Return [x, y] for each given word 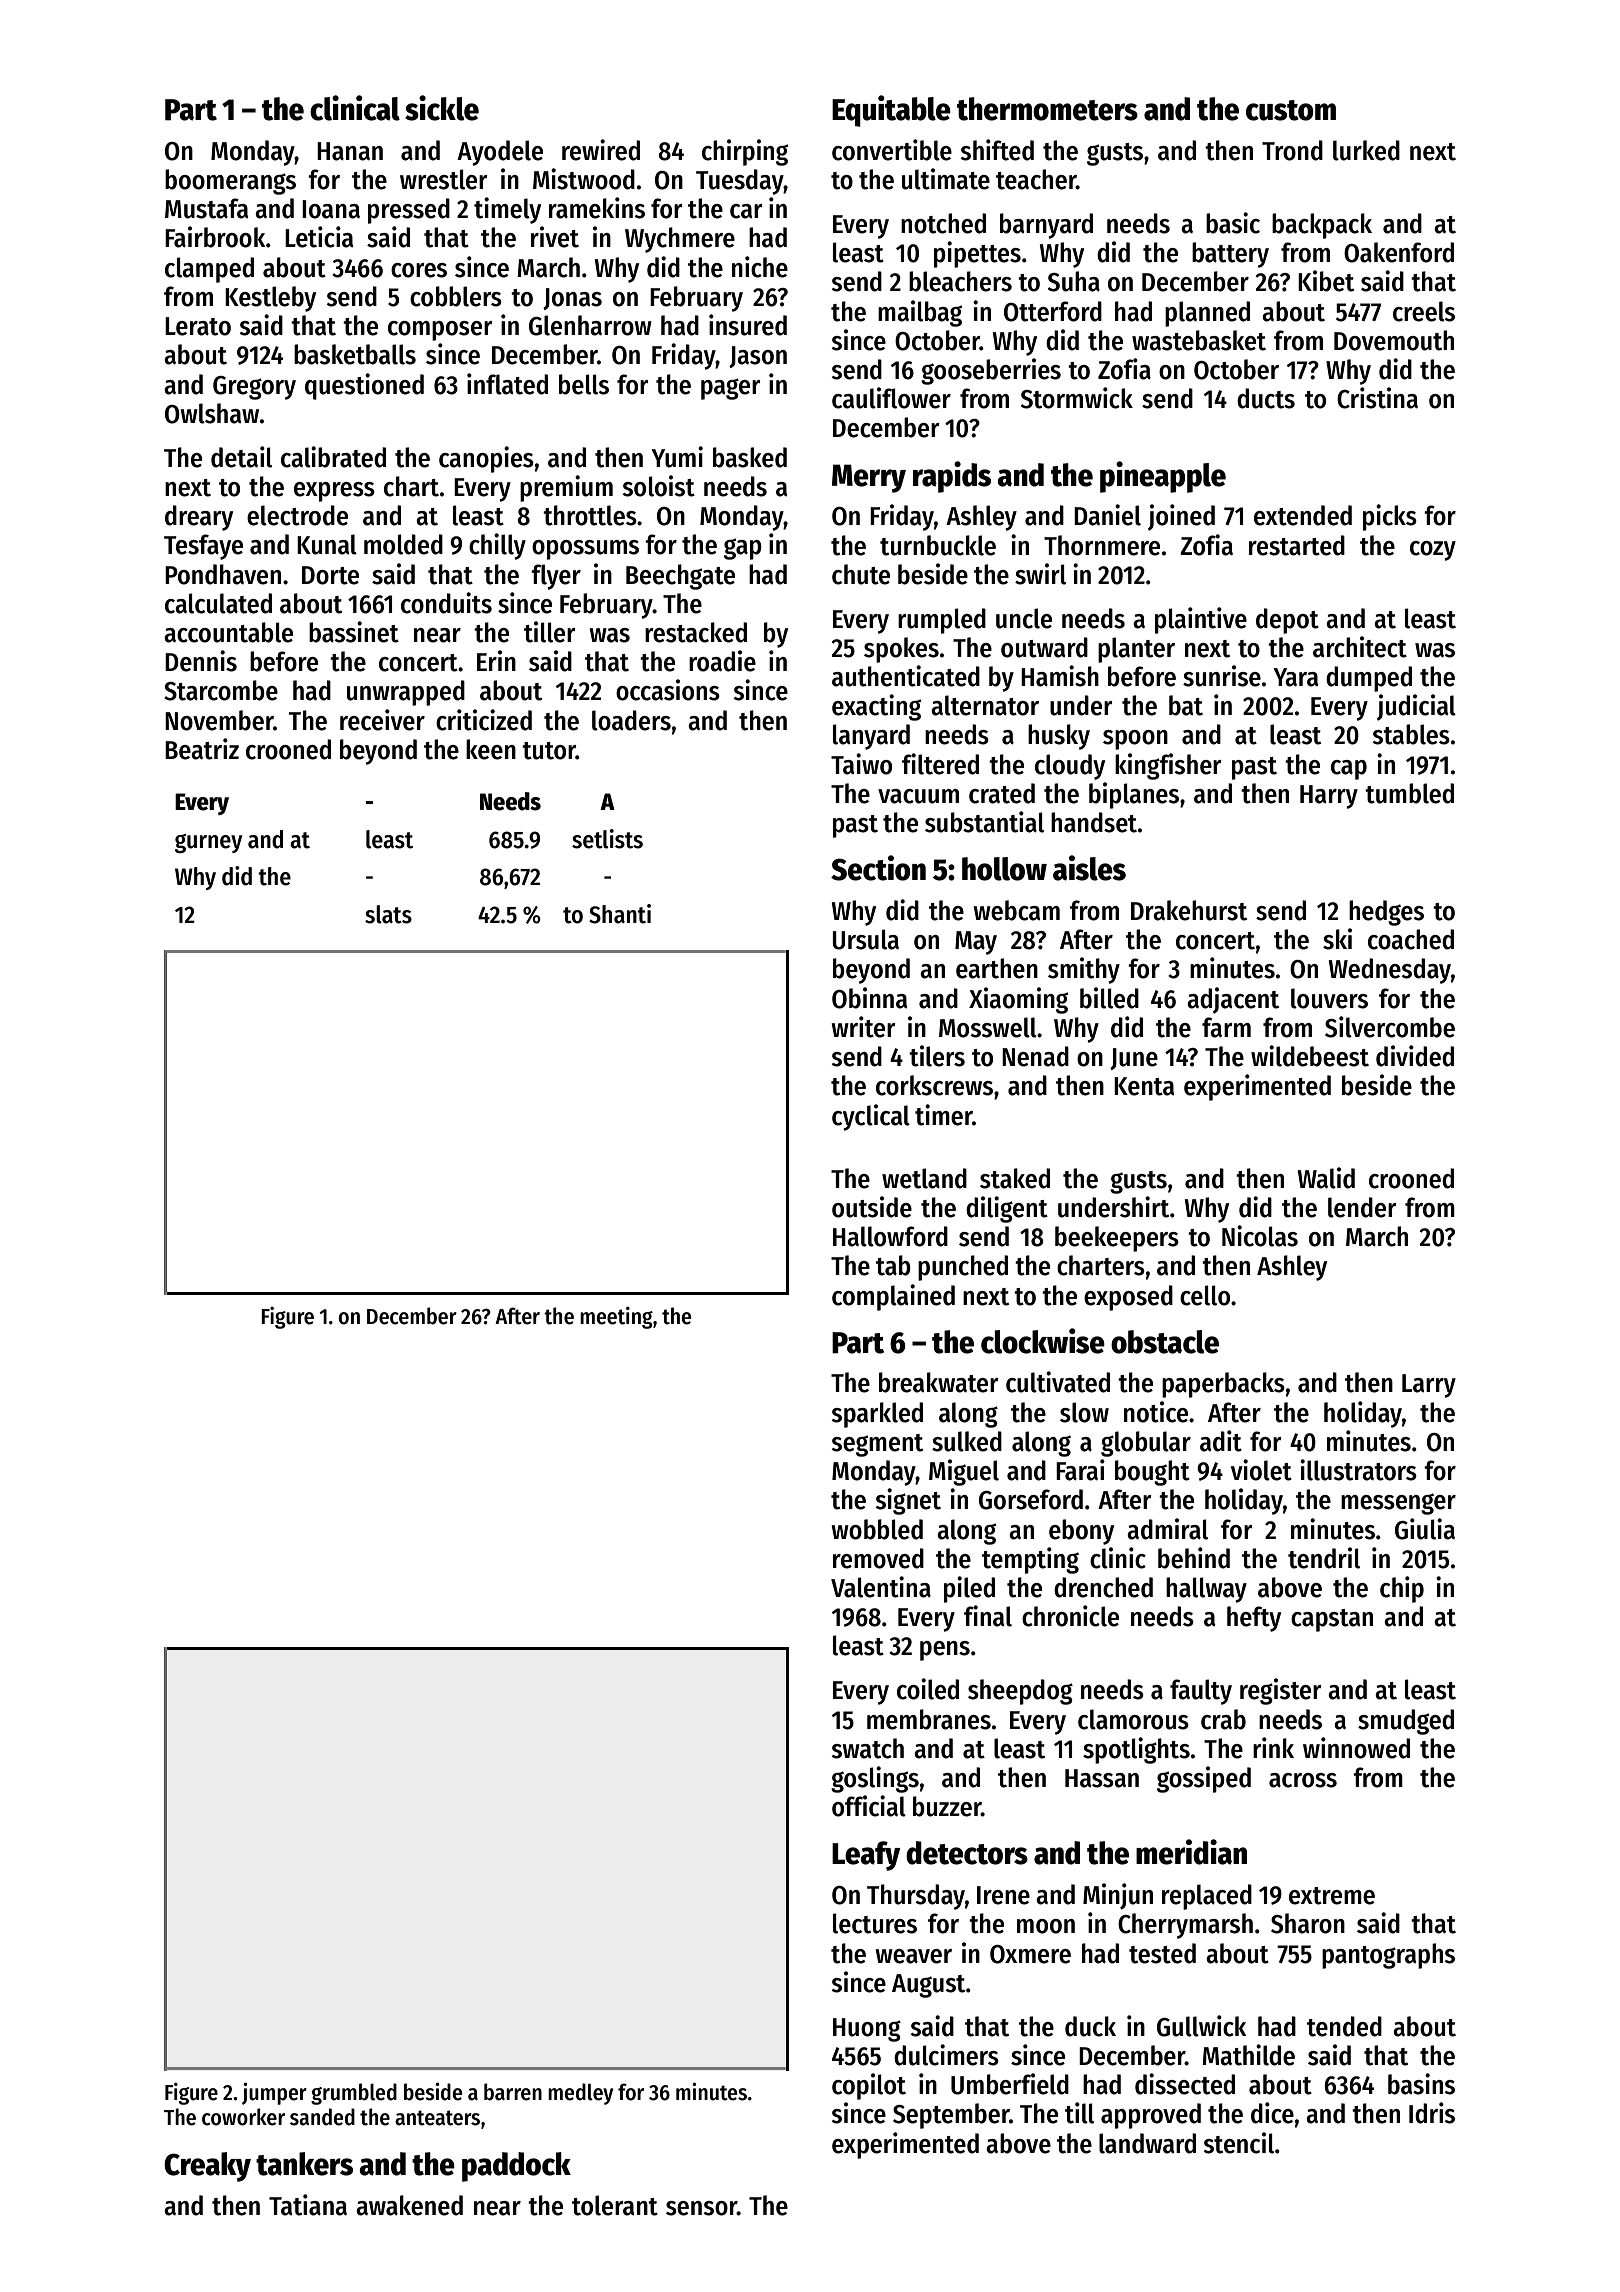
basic [1233, 223]
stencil [1239, 2143]
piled [969, 1589]
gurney [208, 843]
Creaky [207, 2167]
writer [863, 1027]
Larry [1429, 1386]
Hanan [350, 151]
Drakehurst [1189, 910]
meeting [616, 1318]
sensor [701, 2208]
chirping [745, 152]
